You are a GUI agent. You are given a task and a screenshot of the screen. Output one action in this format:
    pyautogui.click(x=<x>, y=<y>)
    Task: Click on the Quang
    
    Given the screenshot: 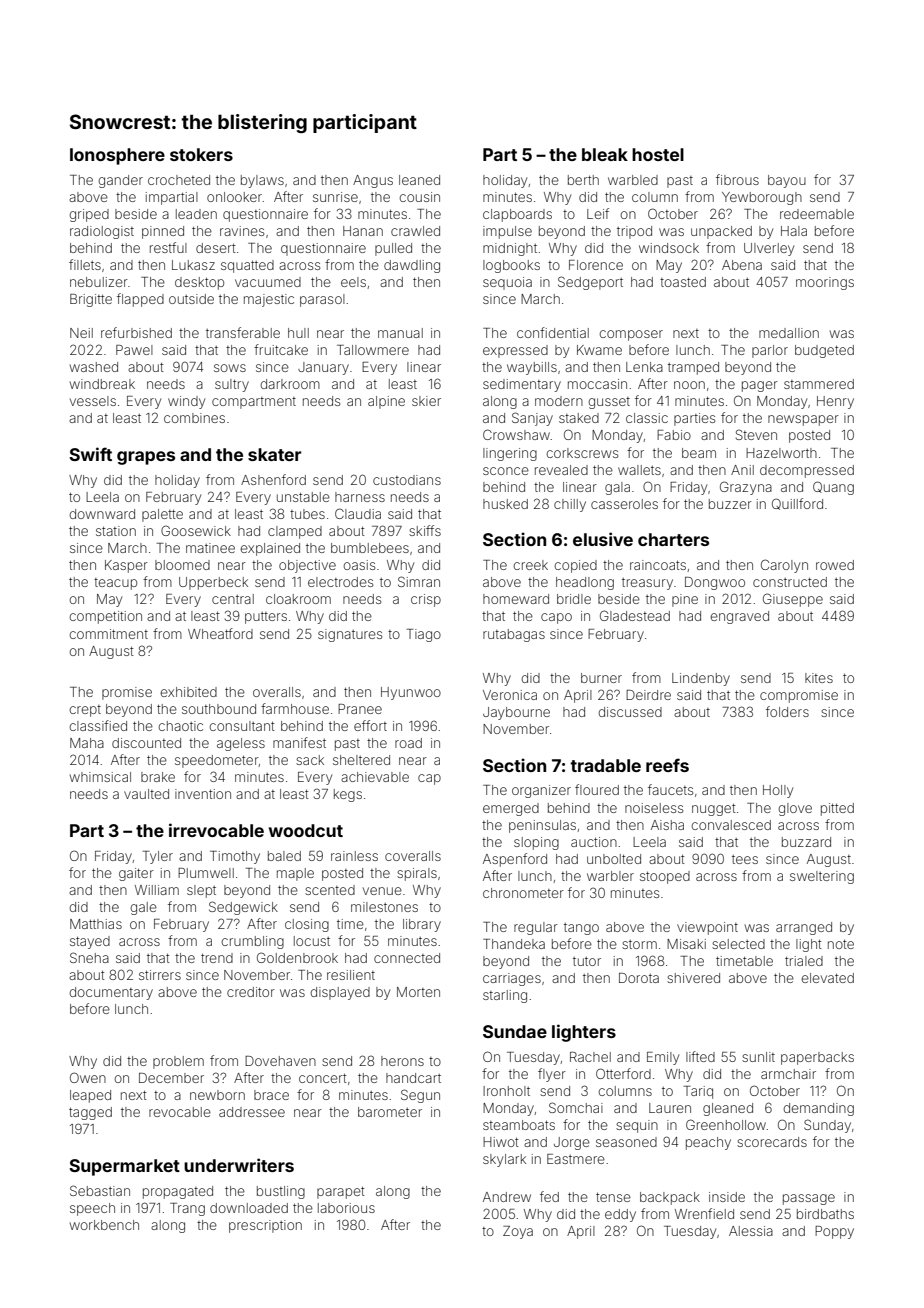 What is the action you would take?
    pyautogui.click(x=833, y=488)
